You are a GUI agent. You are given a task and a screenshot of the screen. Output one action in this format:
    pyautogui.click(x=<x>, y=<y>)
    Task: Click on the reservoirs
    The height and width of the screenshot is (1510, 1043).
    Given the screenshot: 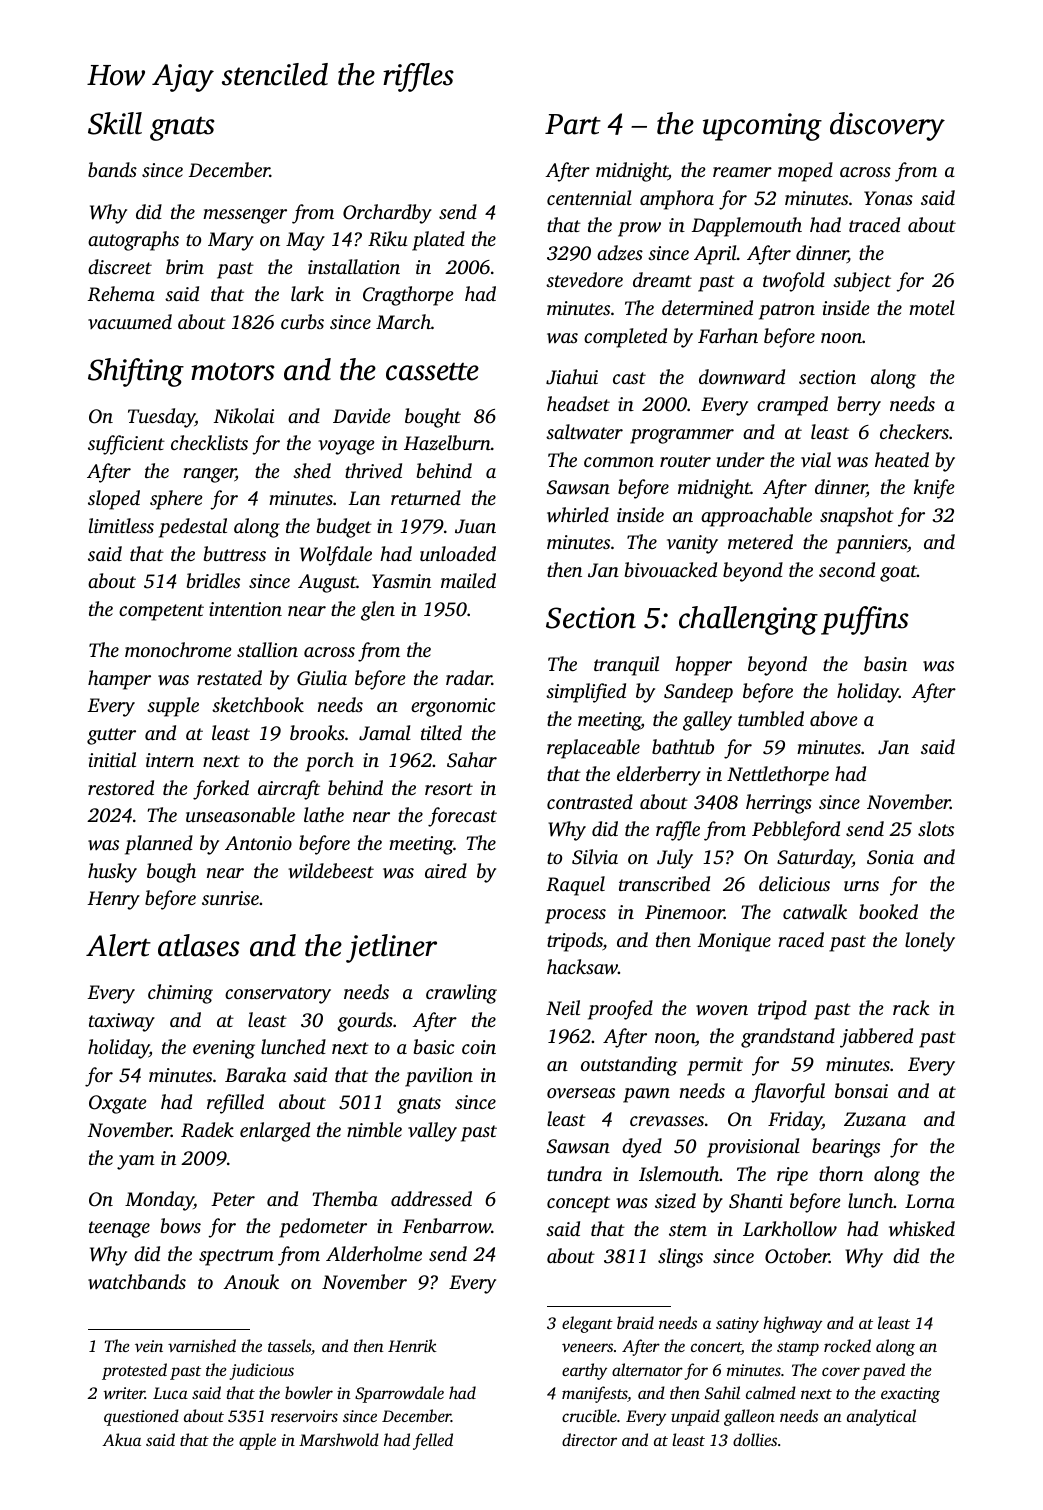 What is the action you would take?
    pyautogui.click(x=304, y=1416)
